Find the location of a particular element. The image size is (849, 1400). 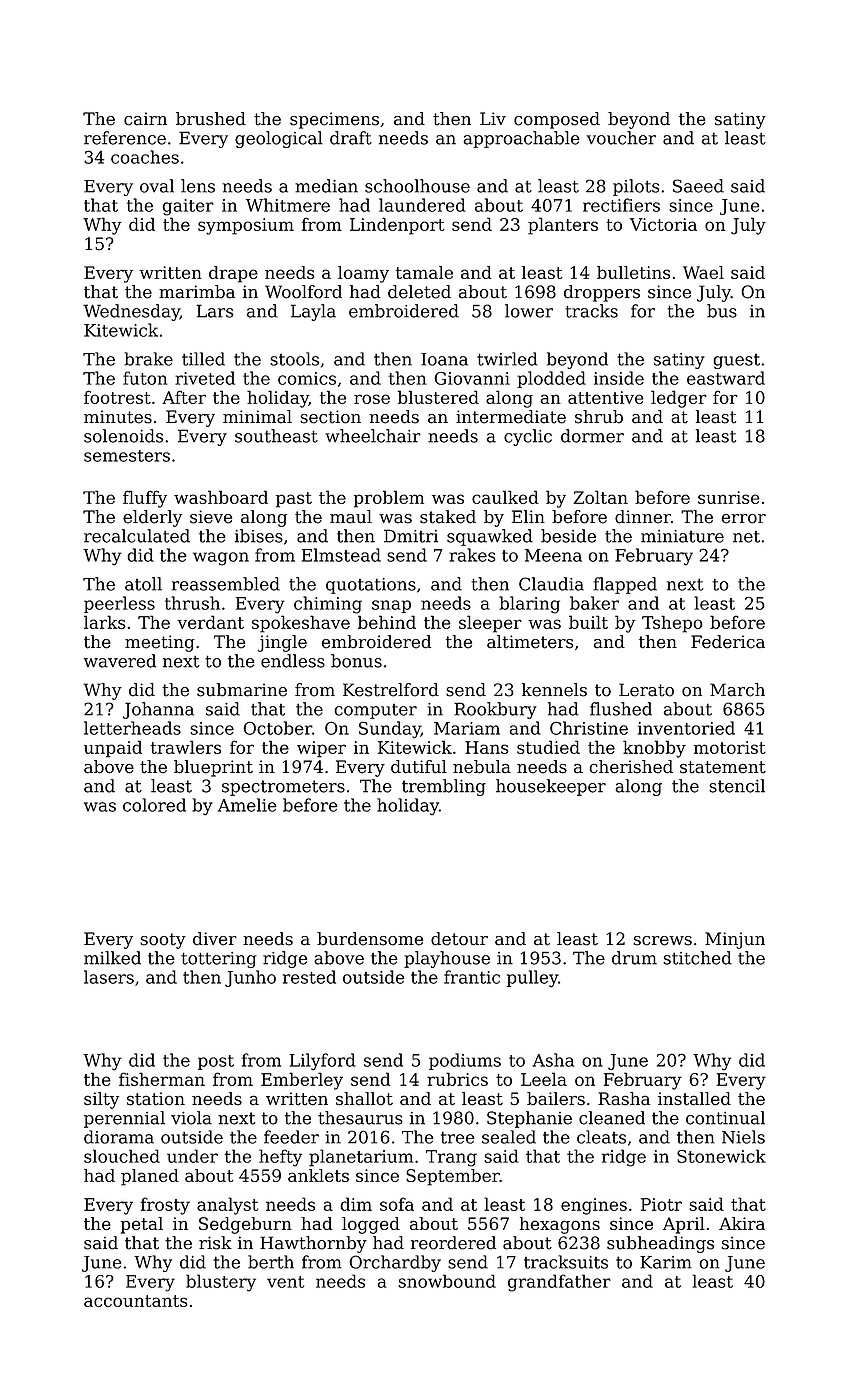

dinner is located at coordinates (643, 517).
